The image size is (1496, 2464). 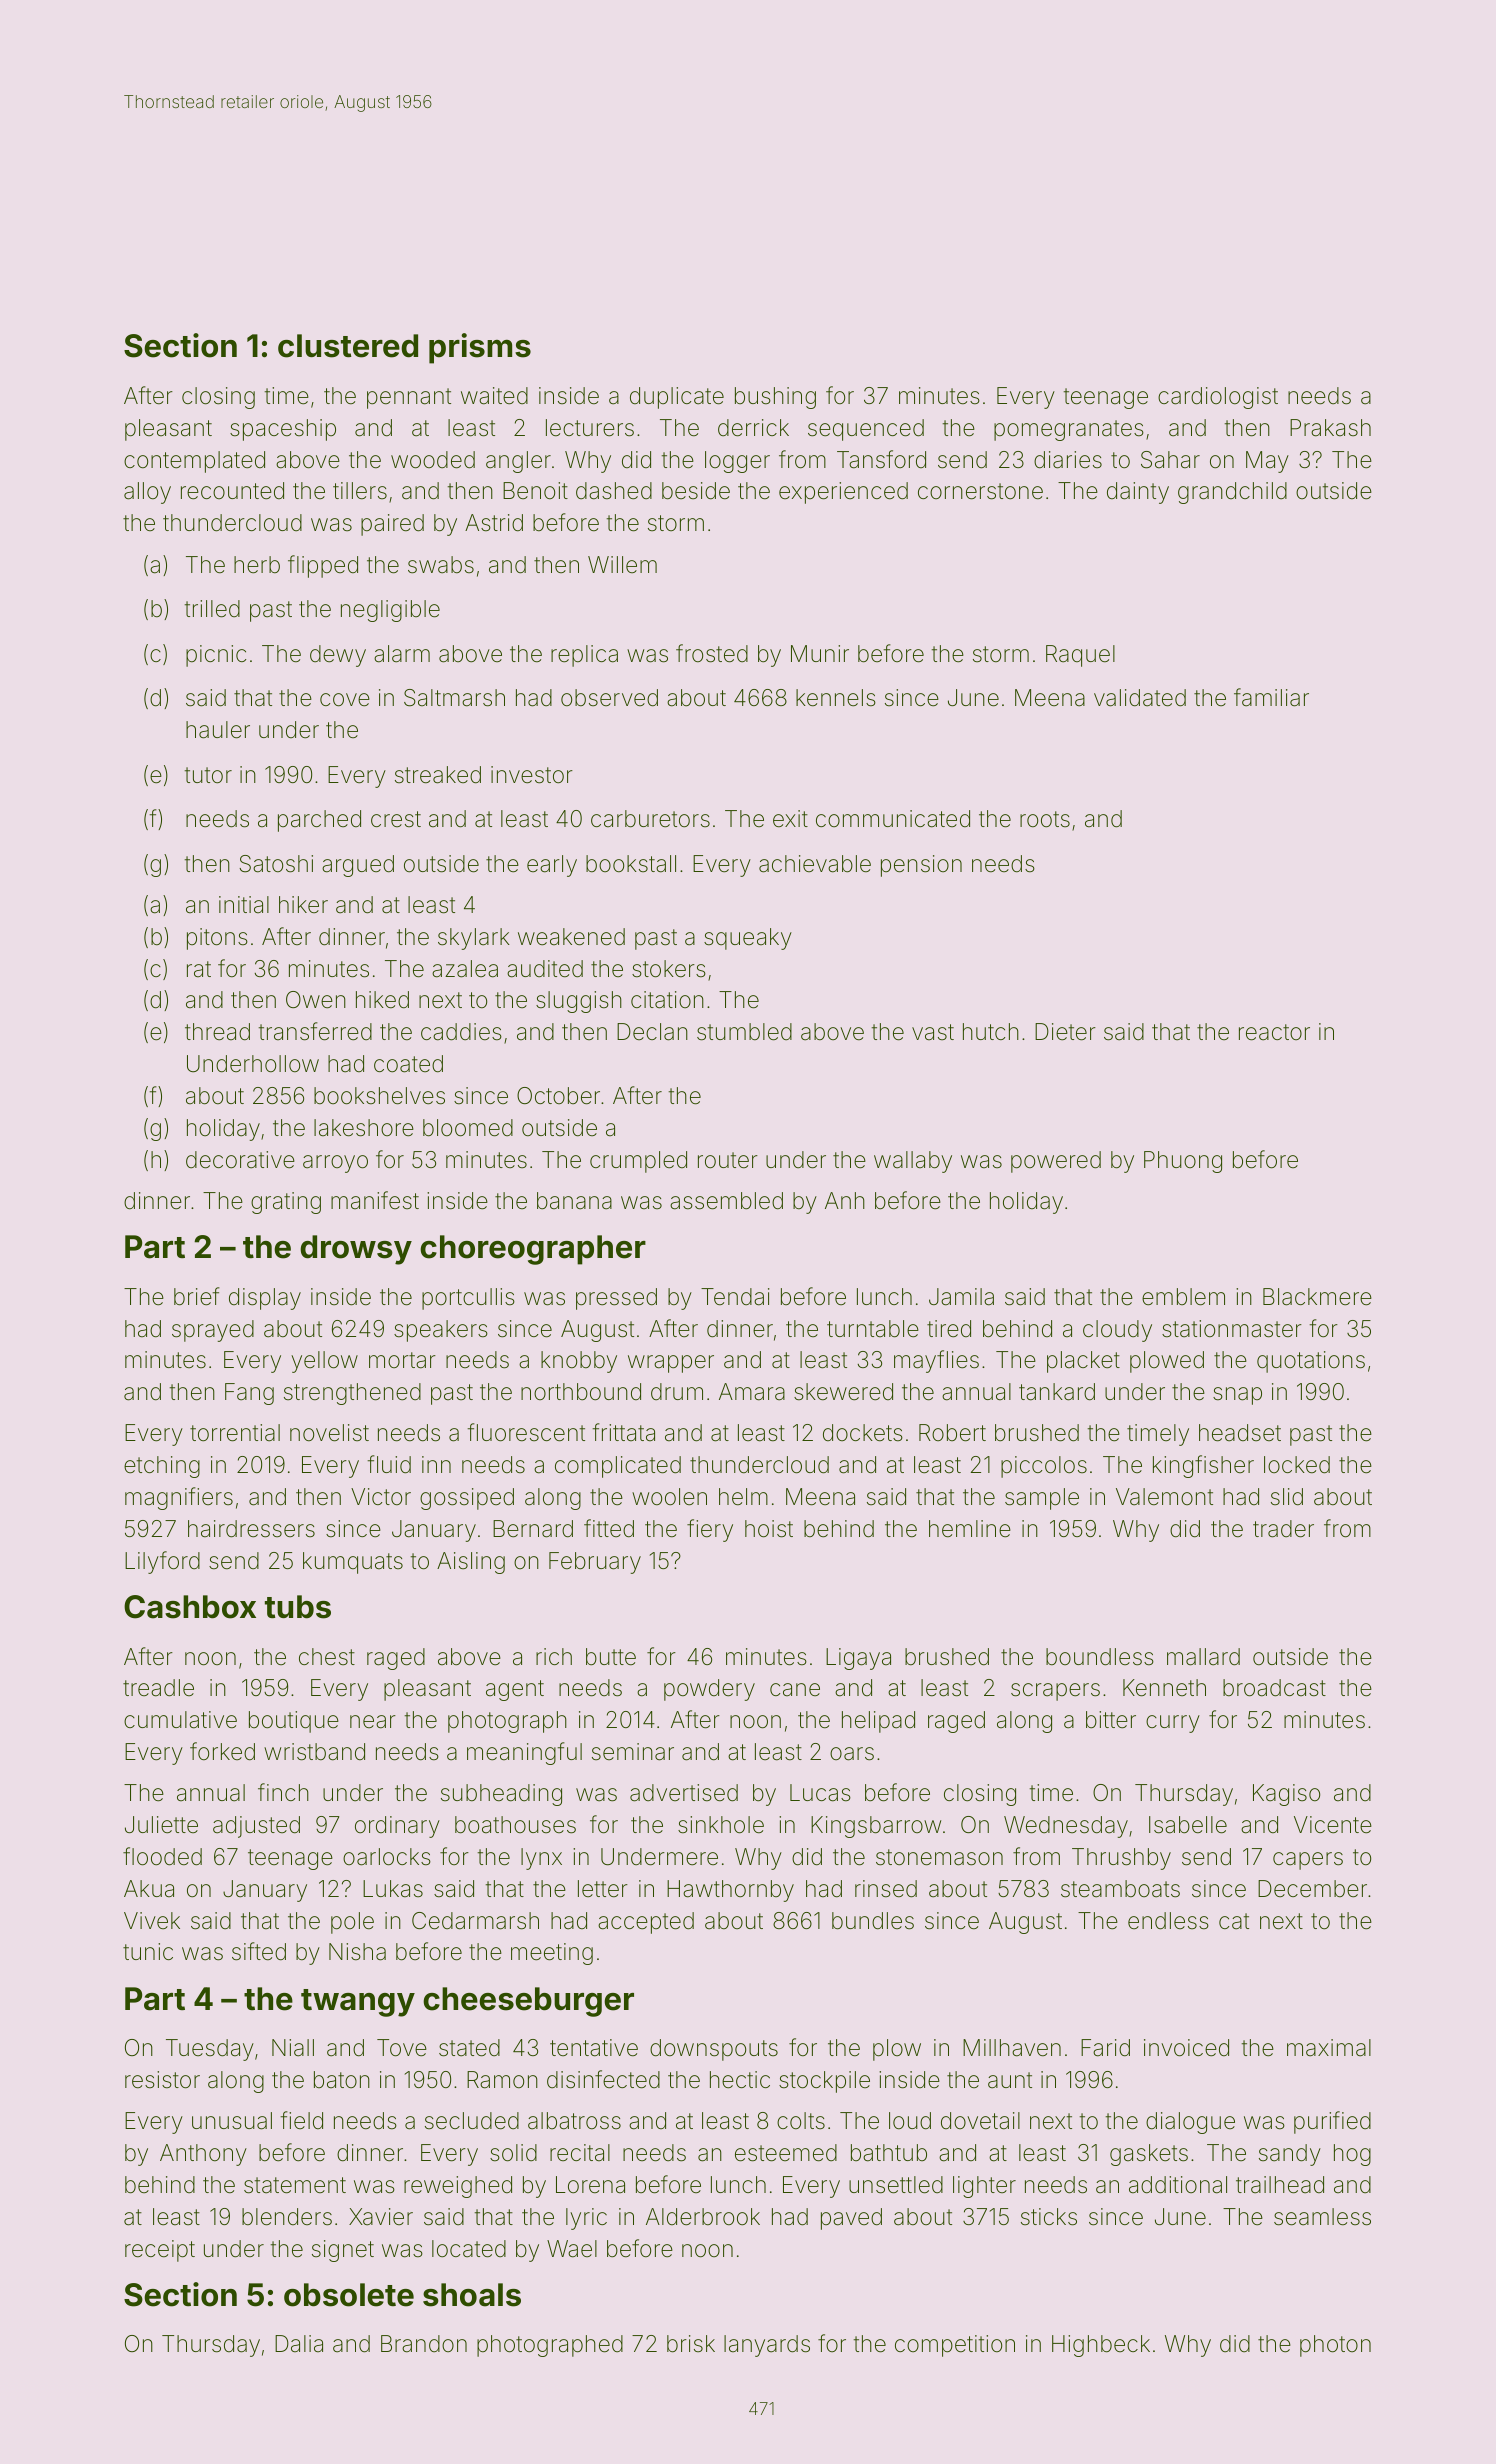 What do you see at coordinates (1274, 1688) in the page?
I see `broadcast` at bounding box center [1274, 1688].
